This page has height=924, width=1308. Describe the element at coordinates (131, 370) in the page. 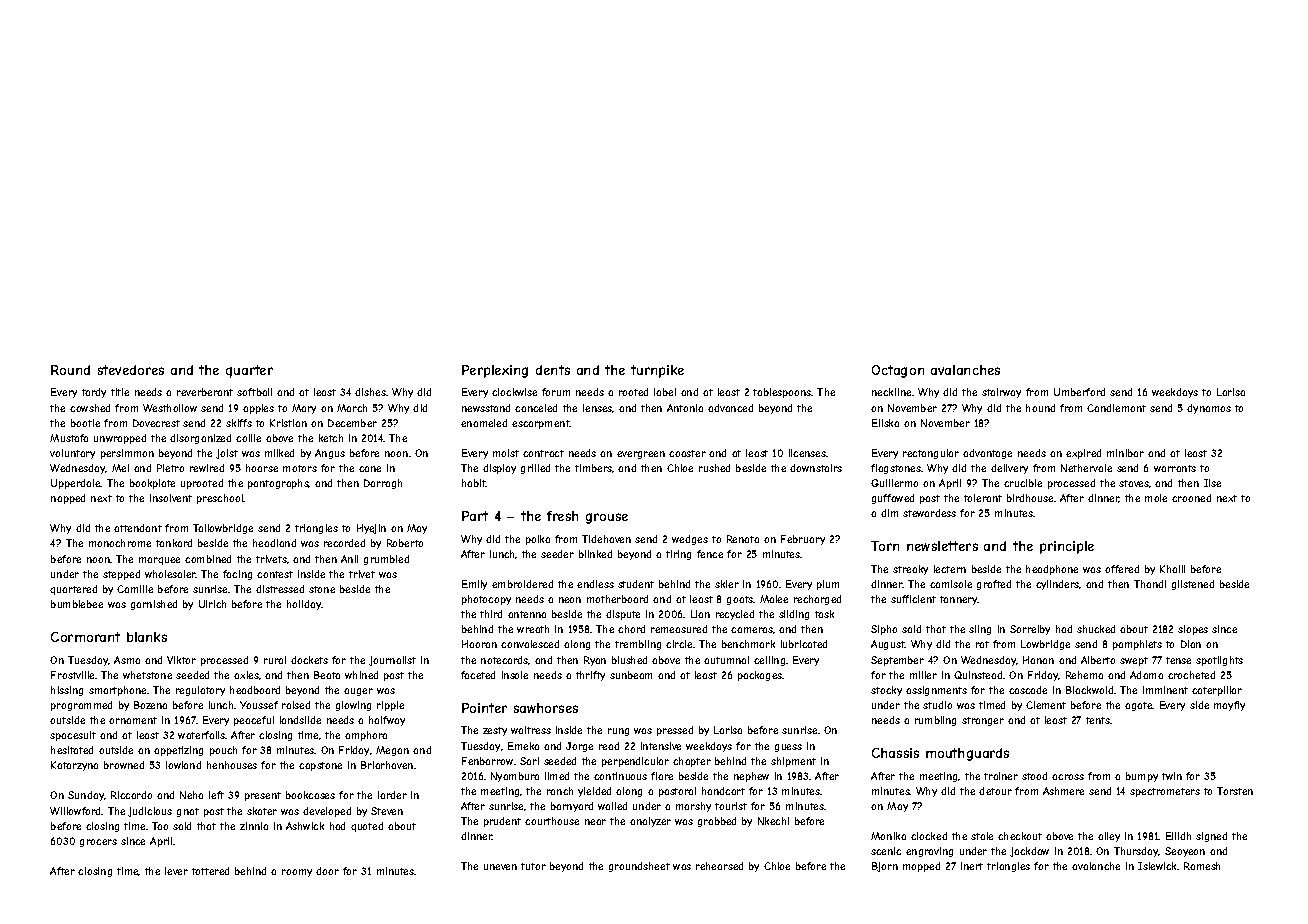

I see `stevedores` at that location.
